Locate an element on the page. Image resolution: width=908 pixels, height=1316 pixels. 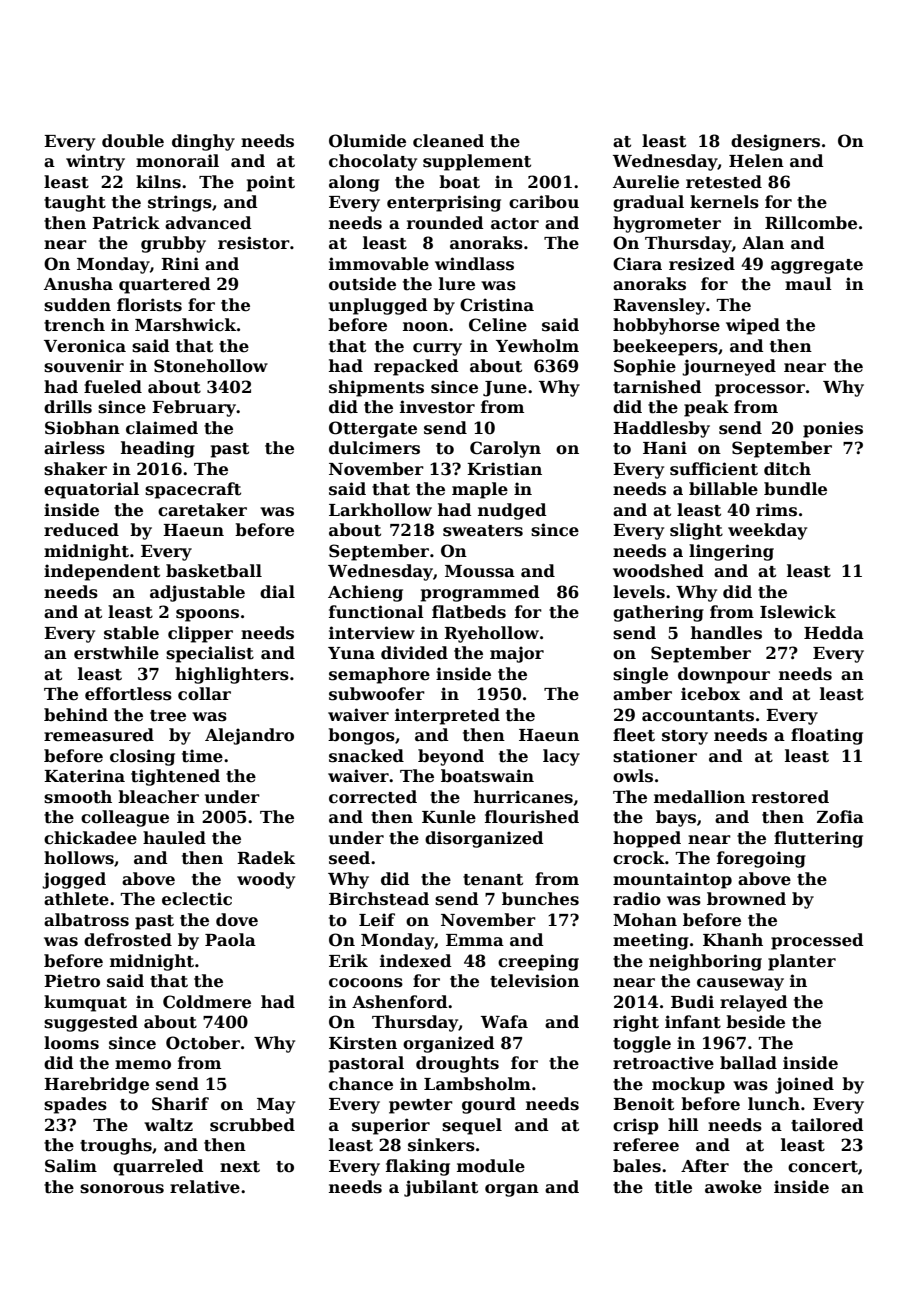
module is located at coordinates (491, 1166).
